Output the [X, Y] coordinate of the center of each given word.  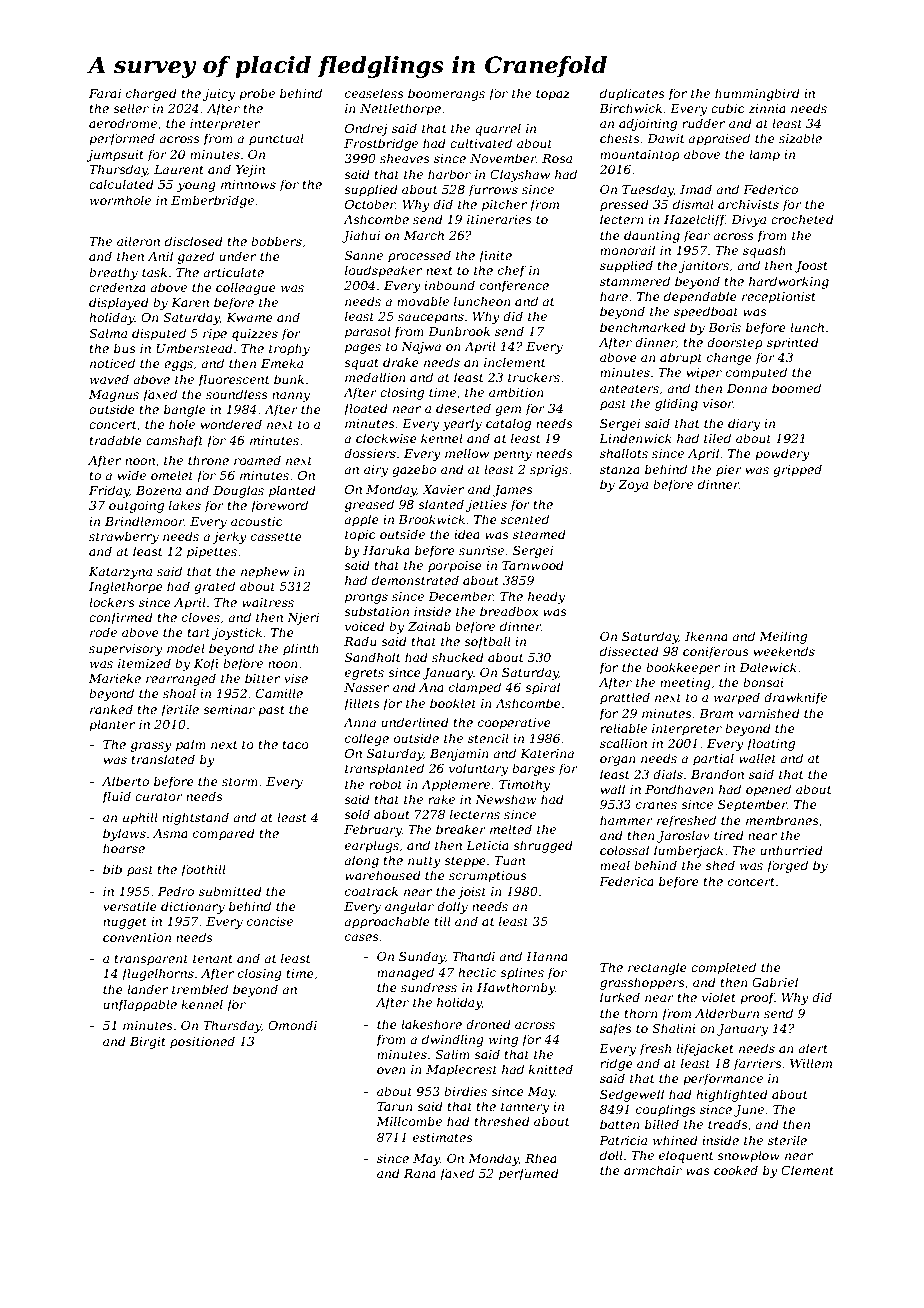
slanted [441, 504]
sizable [800, 138]
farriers [757, 1064]
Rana [420, 1173]
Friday [109, 491]
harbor [449, 174]
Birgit [148, 1043]
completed [723, 968]
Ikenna [706, 636]
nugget [125, 923]
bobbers [276, 241]
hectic [477, 972]
